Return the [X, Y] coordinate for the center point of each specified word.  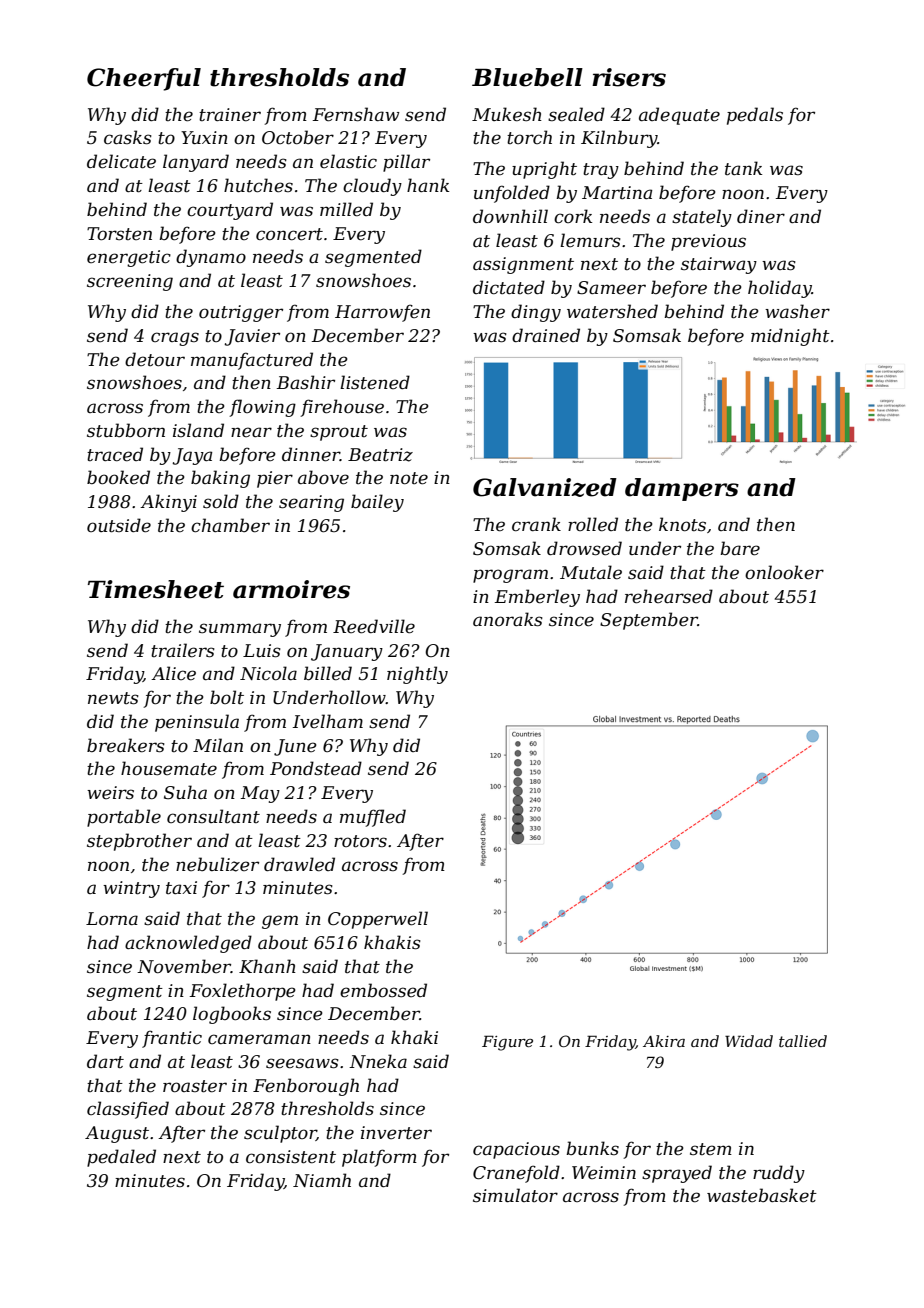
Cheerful [144, 79]
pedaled [121, 1158]
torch [529, 137]
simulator [515, 1195]
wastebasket [762, 1195]
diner [761, 216]
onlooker [784, 572]
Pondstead [316, 768]
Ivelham [328, 721]
